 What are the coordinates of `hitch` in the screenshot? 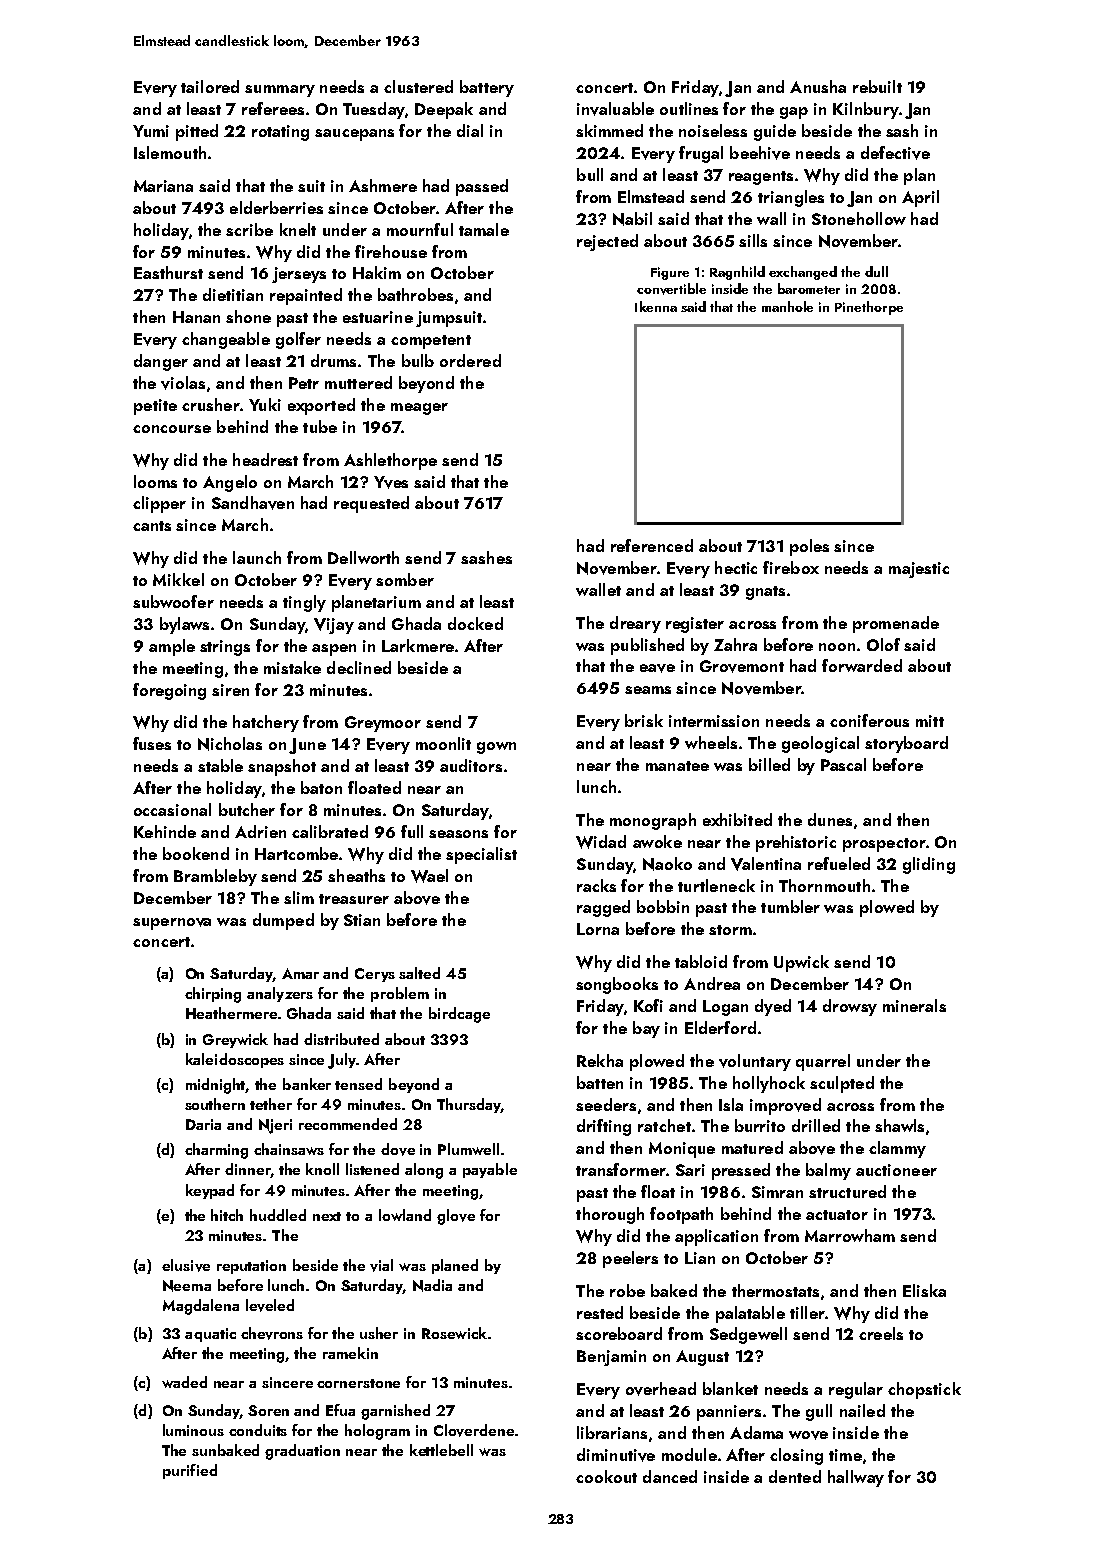 It's located at (227, 1215).
